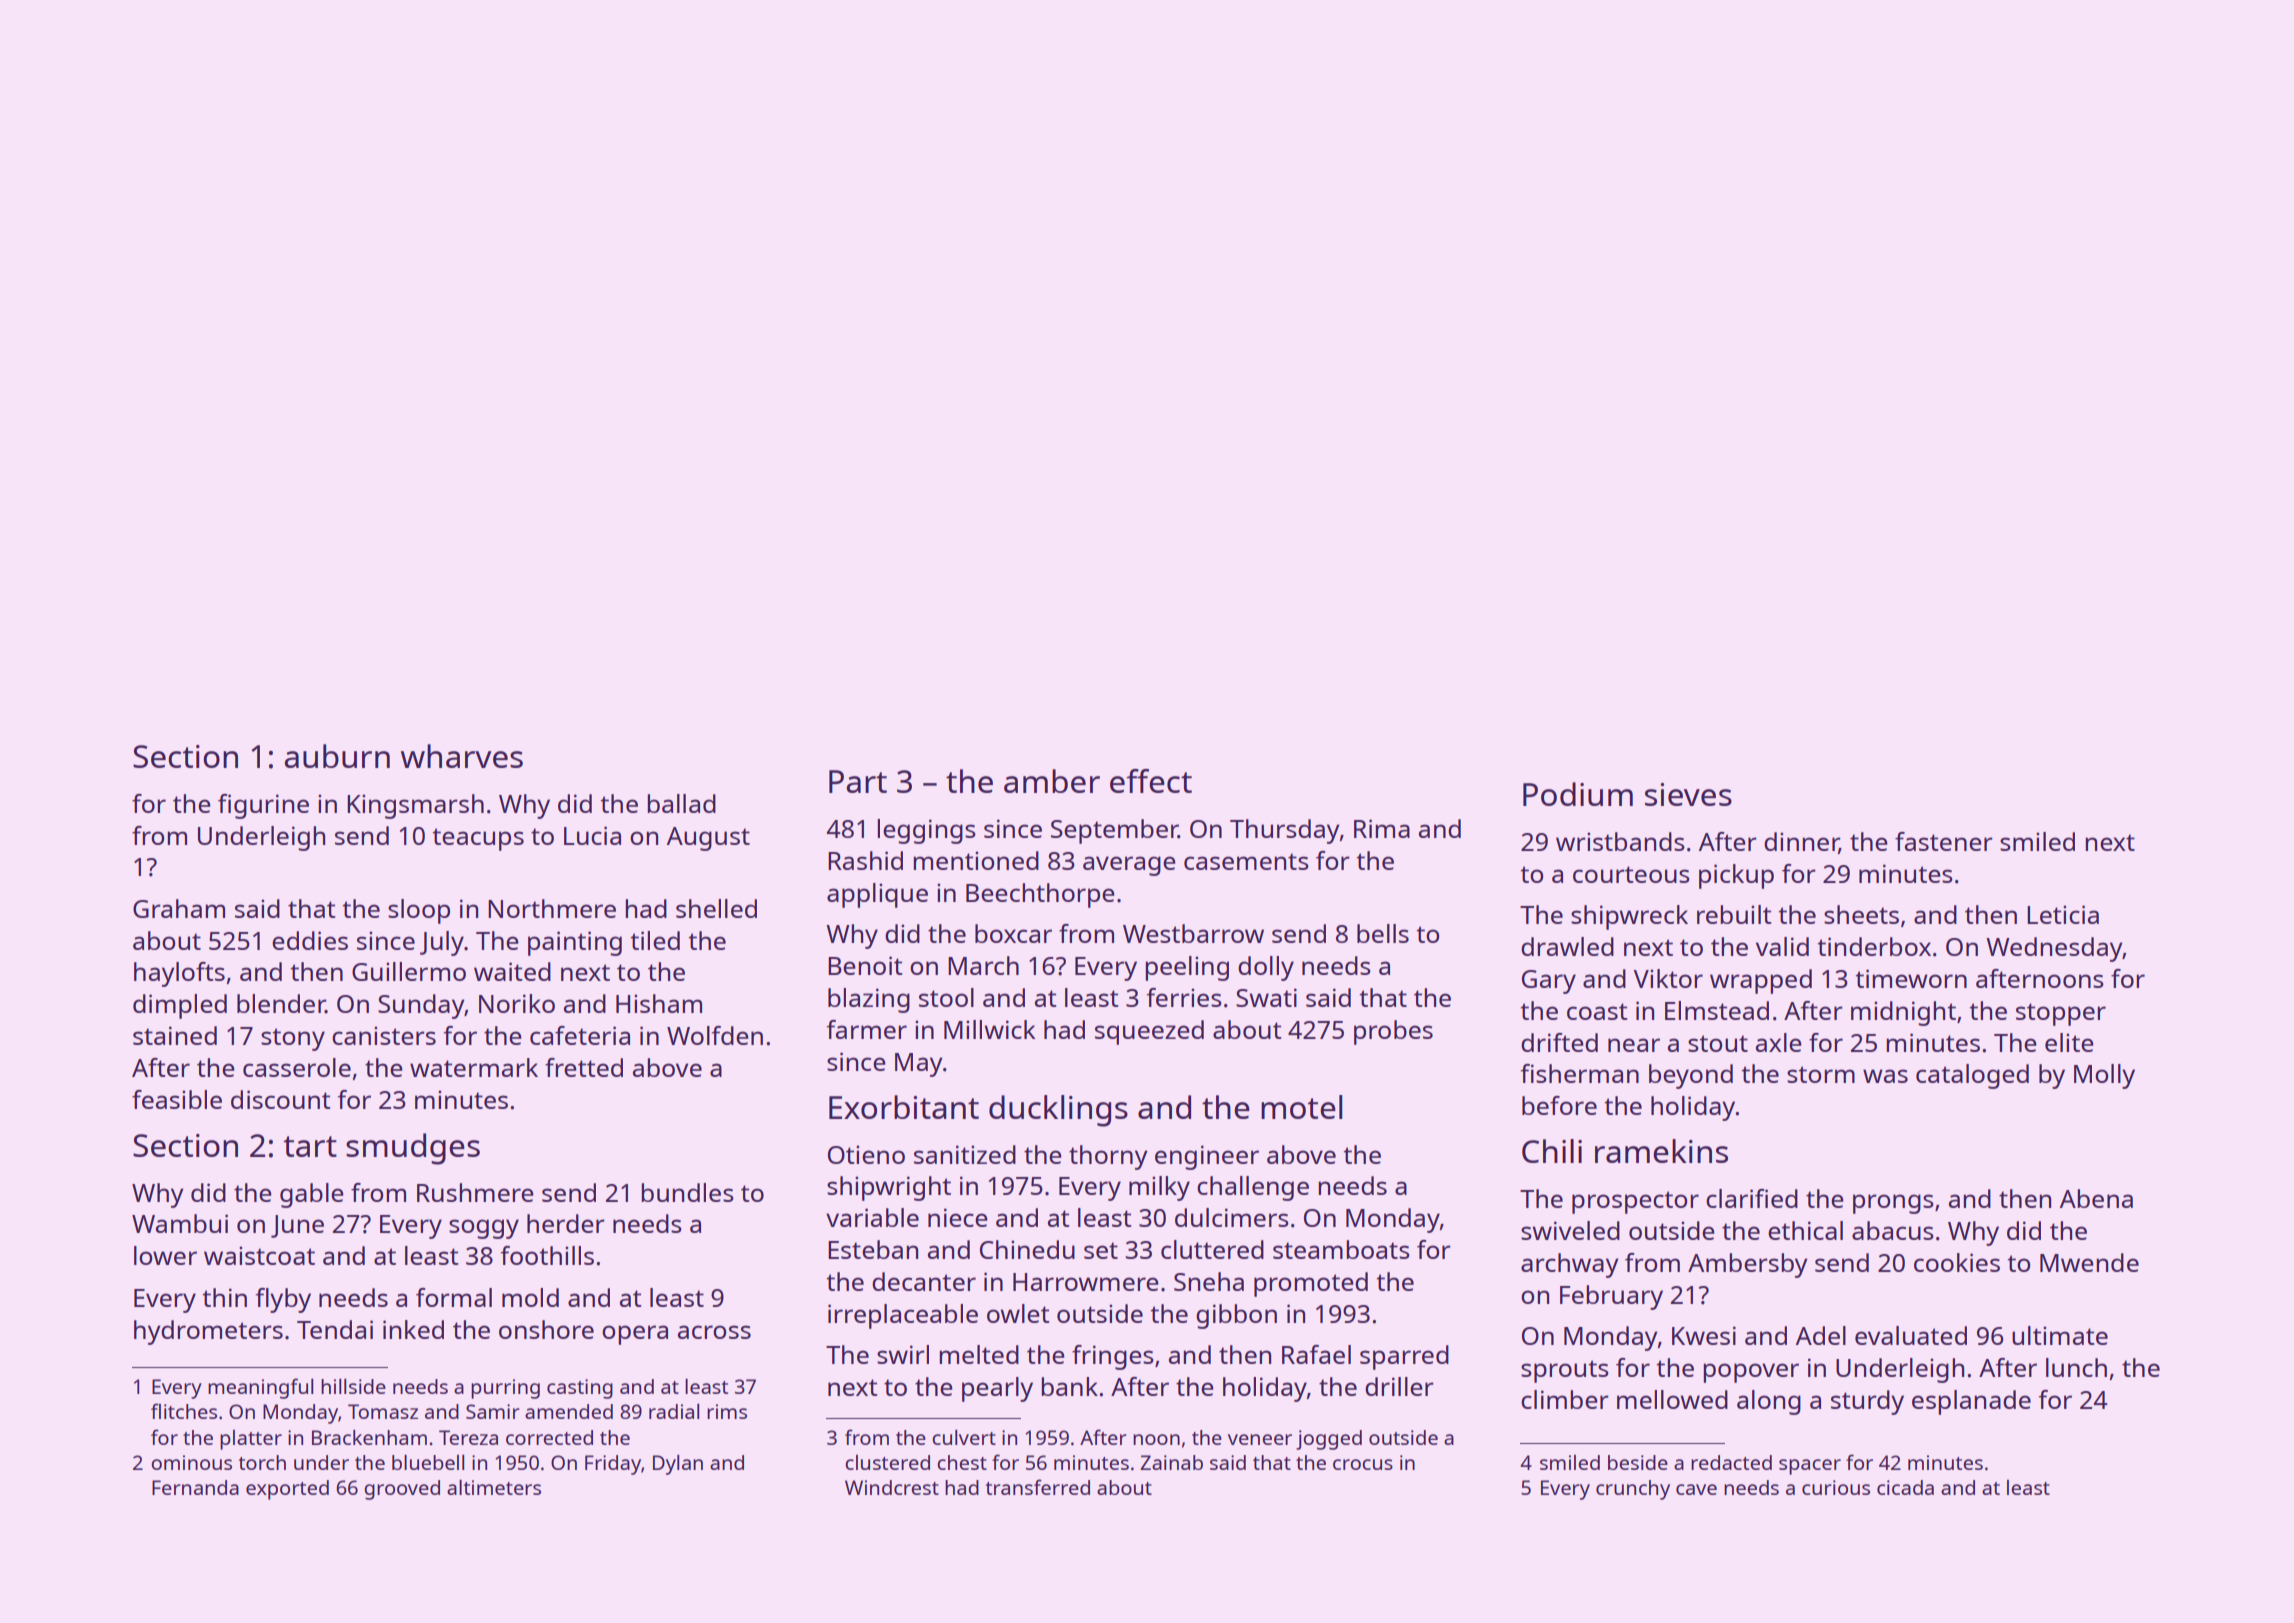 Image resolution: width=2294 pixels, height=1623 pixels. I want to click on September, so click(1114, 831).
